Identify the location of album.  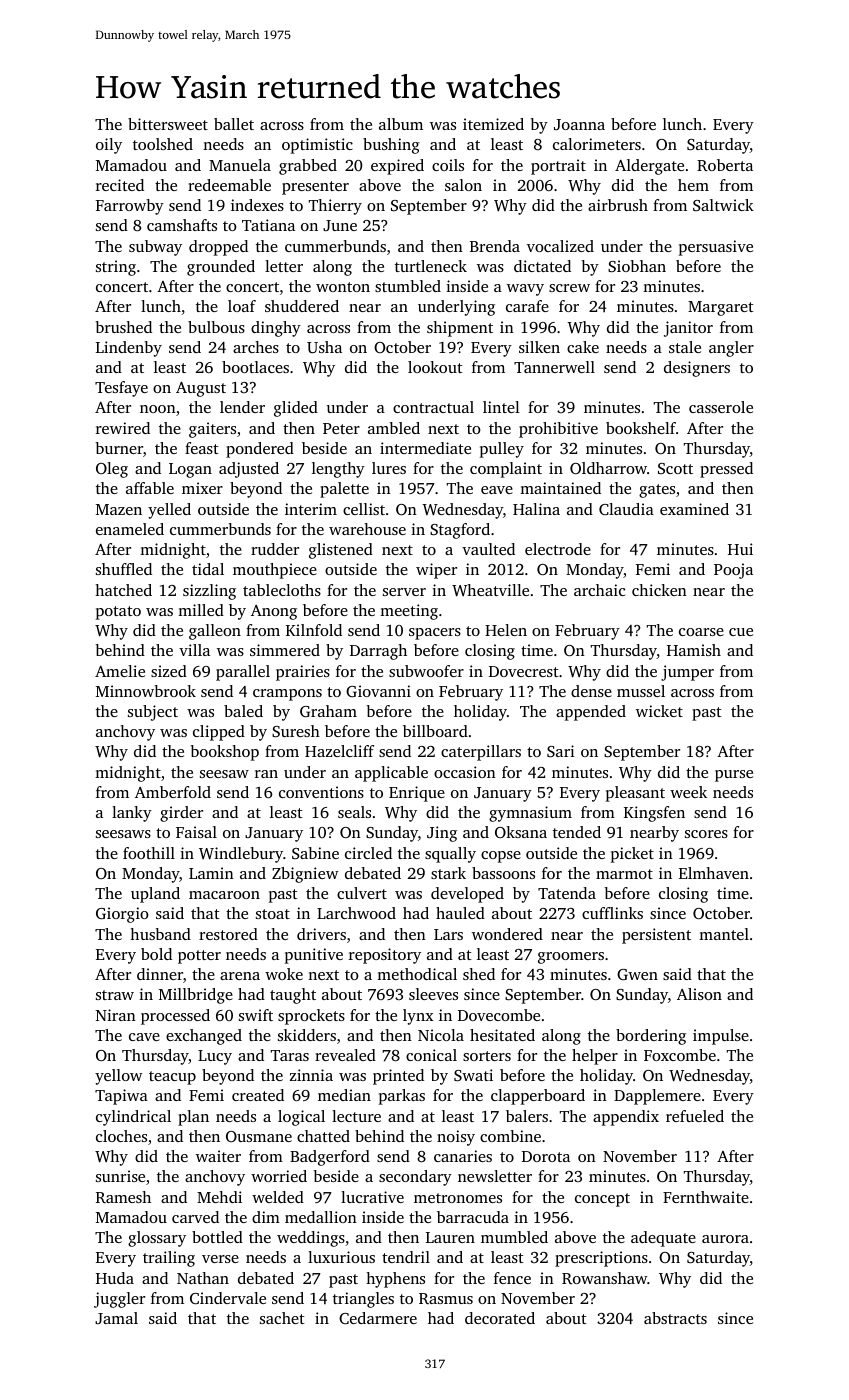
(401, 124).
